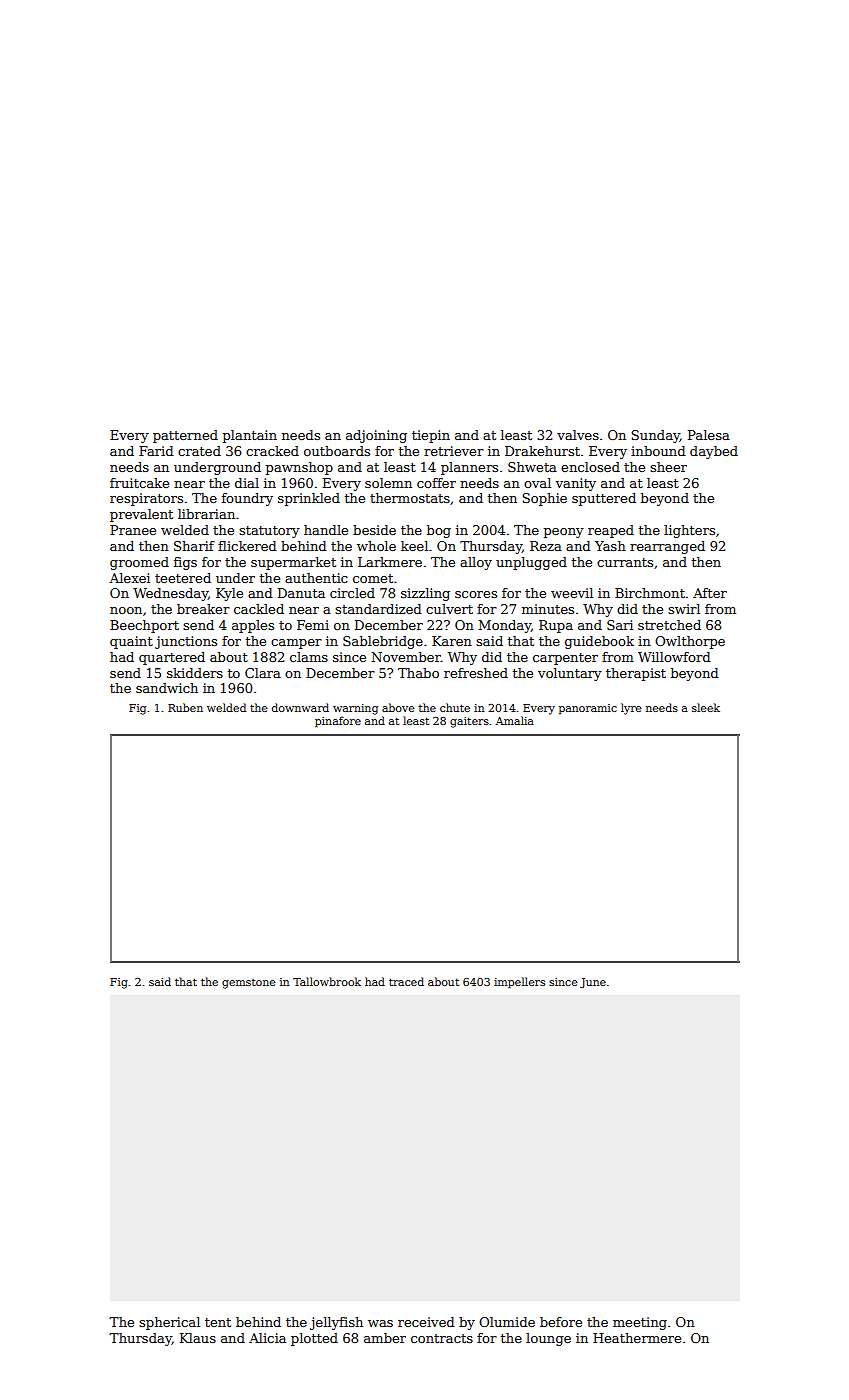 The image size is (849, 1400). Describe the element at coordinates (593, 983) in the screenshot. I see `June` at that location.
